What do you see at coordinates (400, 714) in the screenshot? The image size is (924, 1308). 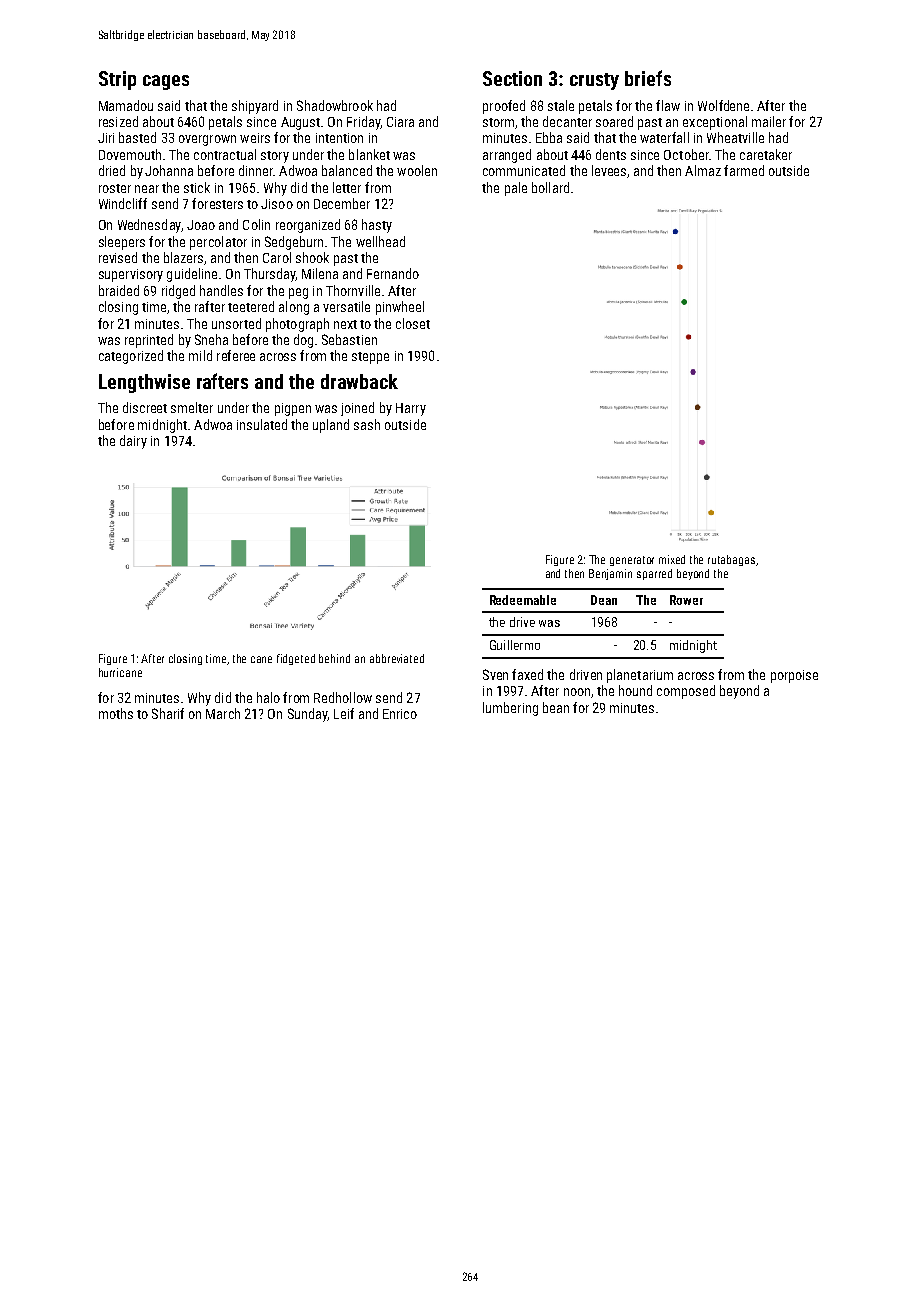 I see `Enrico` at bounding box center [400, 714].
